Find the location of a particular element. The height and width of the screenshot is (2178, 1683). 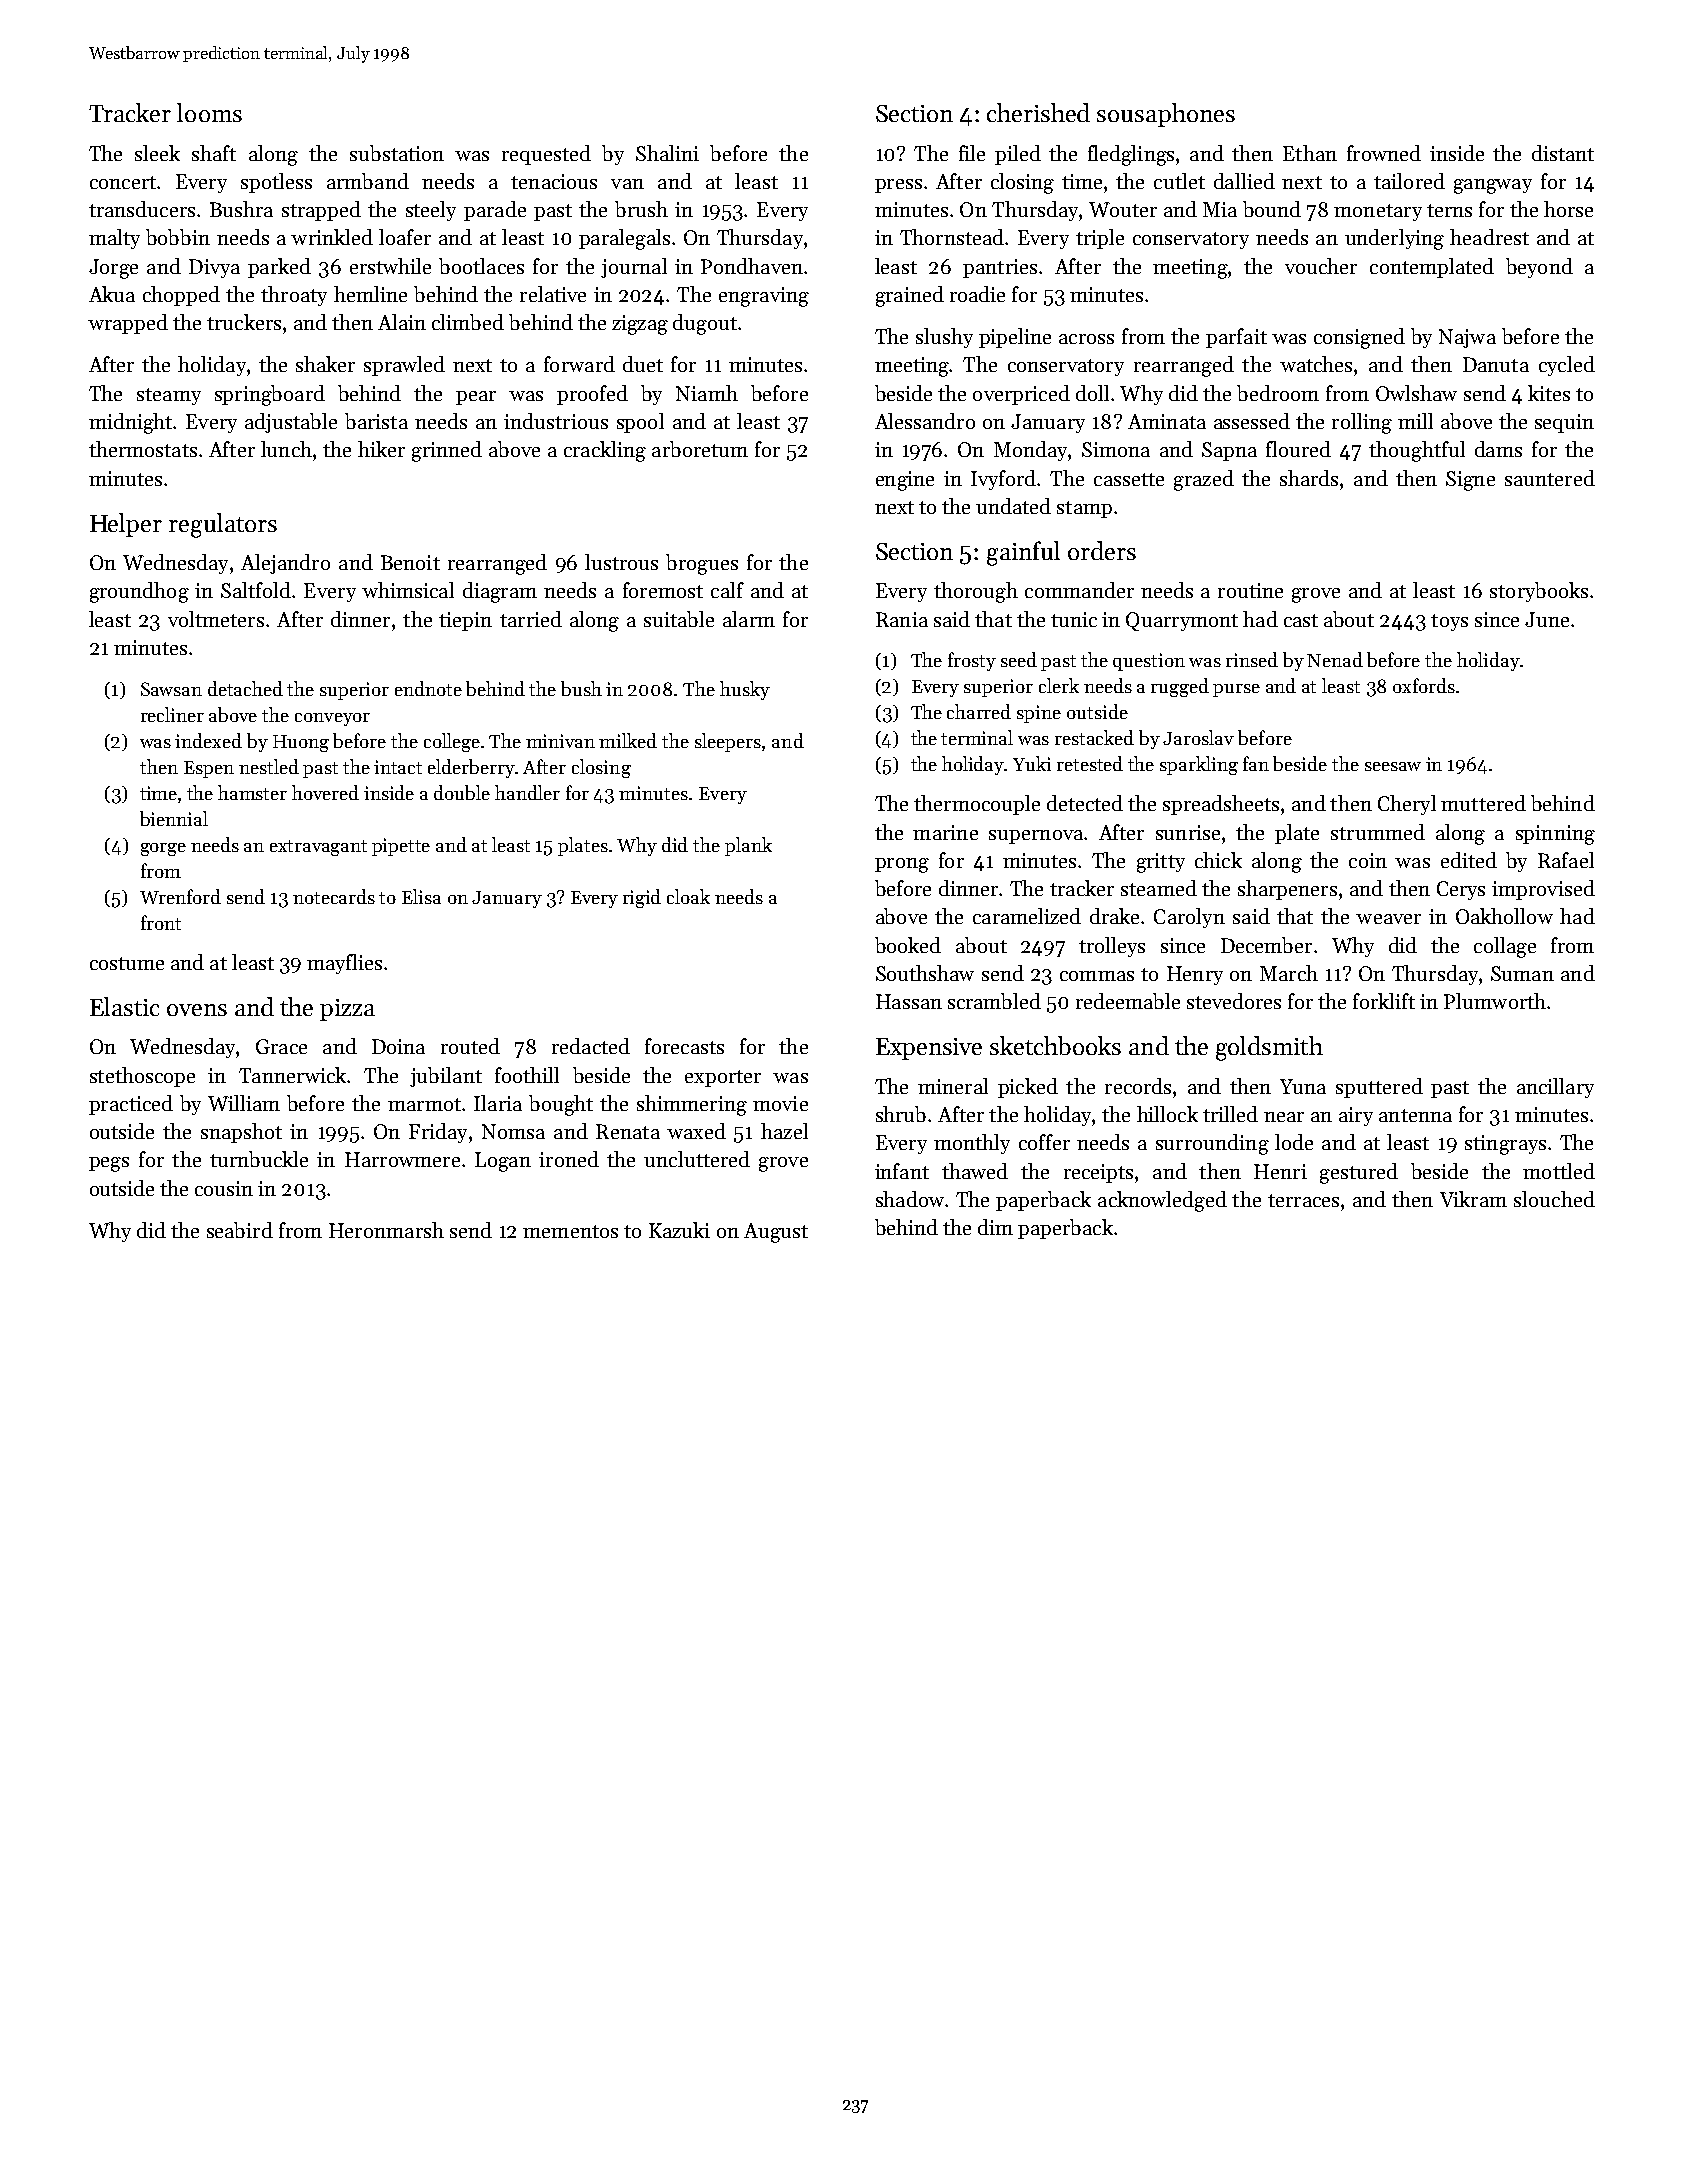

college is located at coordinates (452, 742).
